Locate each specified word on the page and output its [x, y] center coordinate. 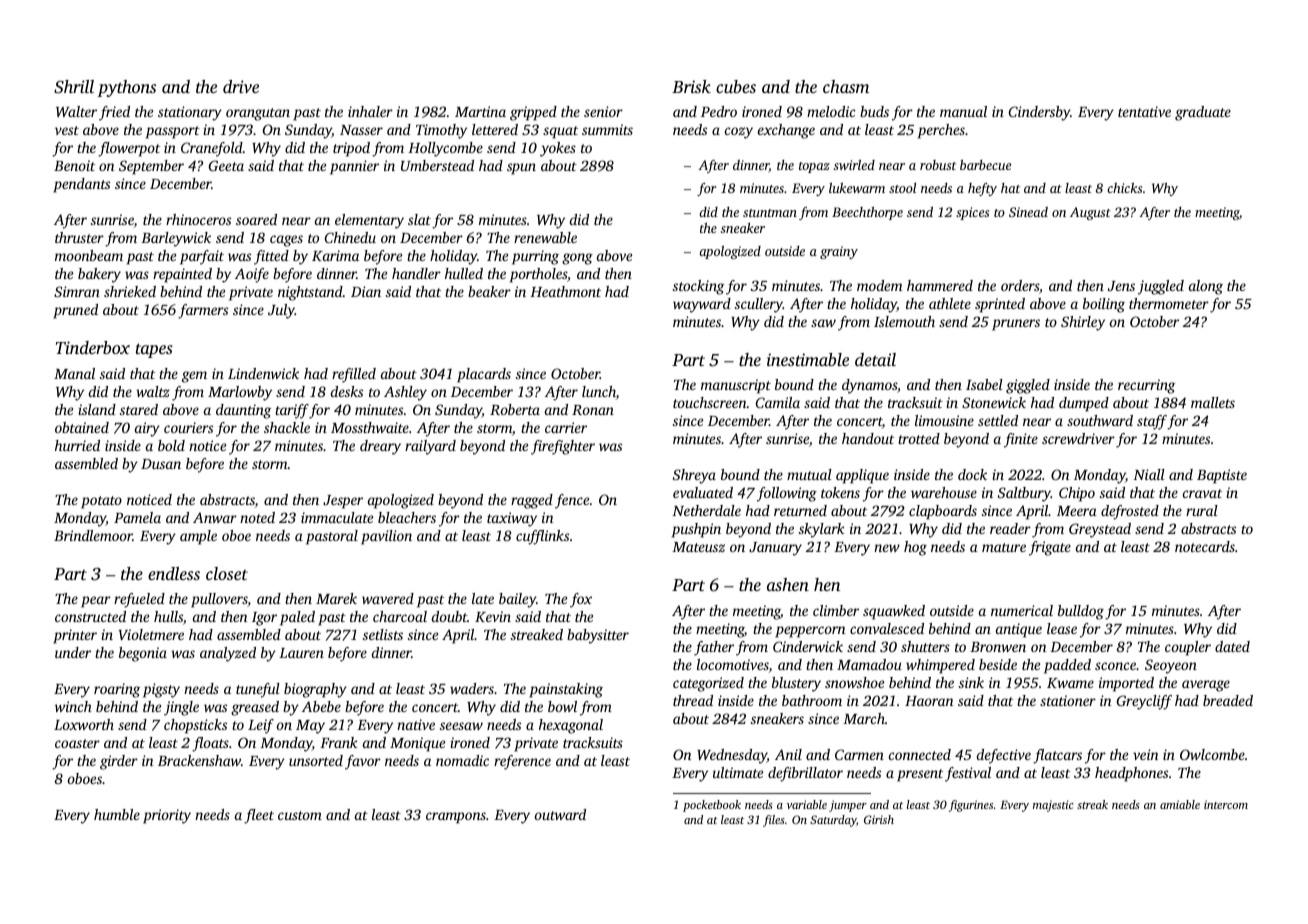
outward [560, 814]
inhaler [370, 111]
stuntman [770, 213]
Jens [1121, 286]
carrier [566, 427]
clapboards [943, 512]
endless [174, 573]
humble [117, 814]
